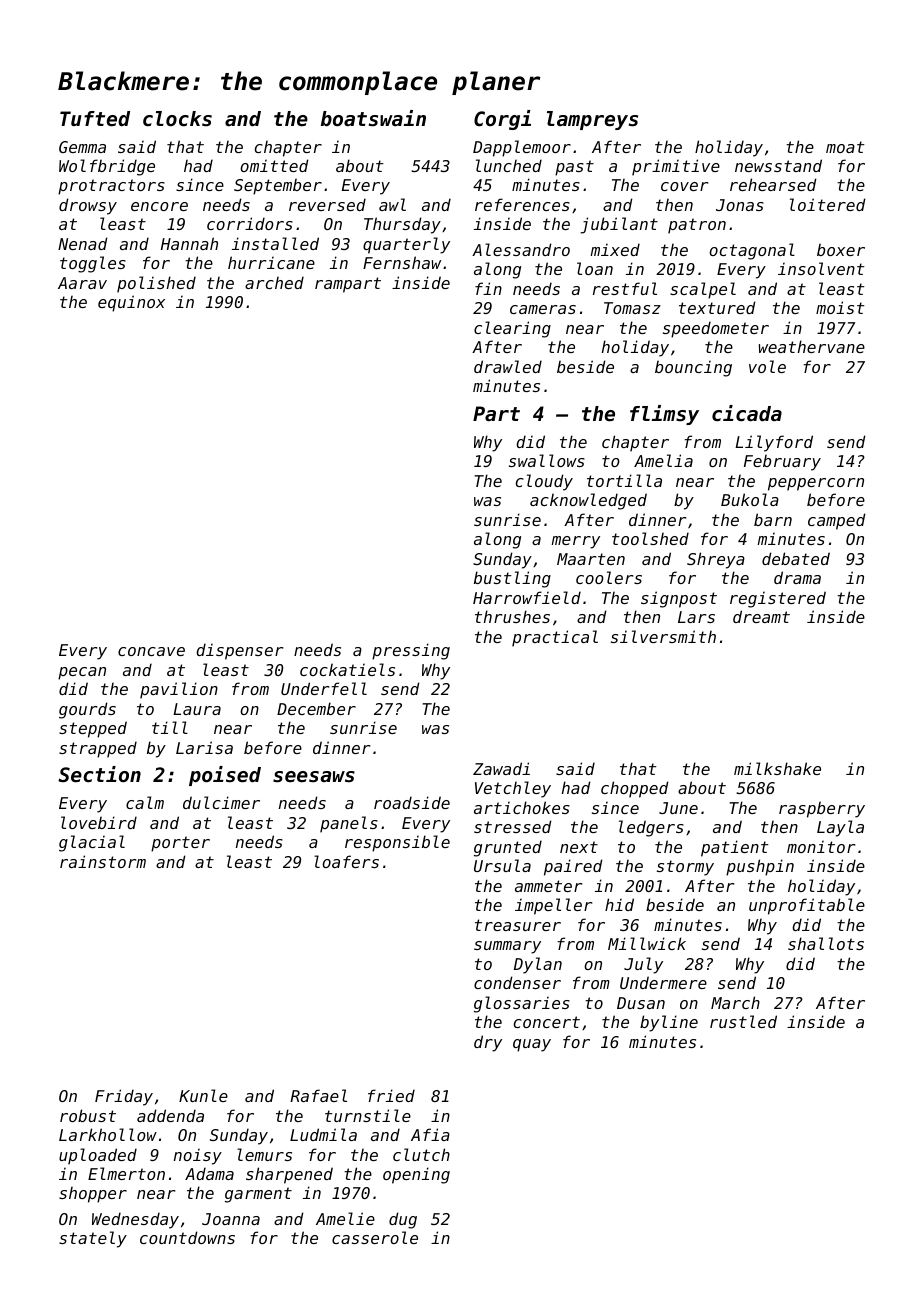 The height and width of the screenshot is (1314, 924). What do you see at coordinates (544, 482) in the screenshot?
I see `cloudy` at bounding box center [544, 482].
